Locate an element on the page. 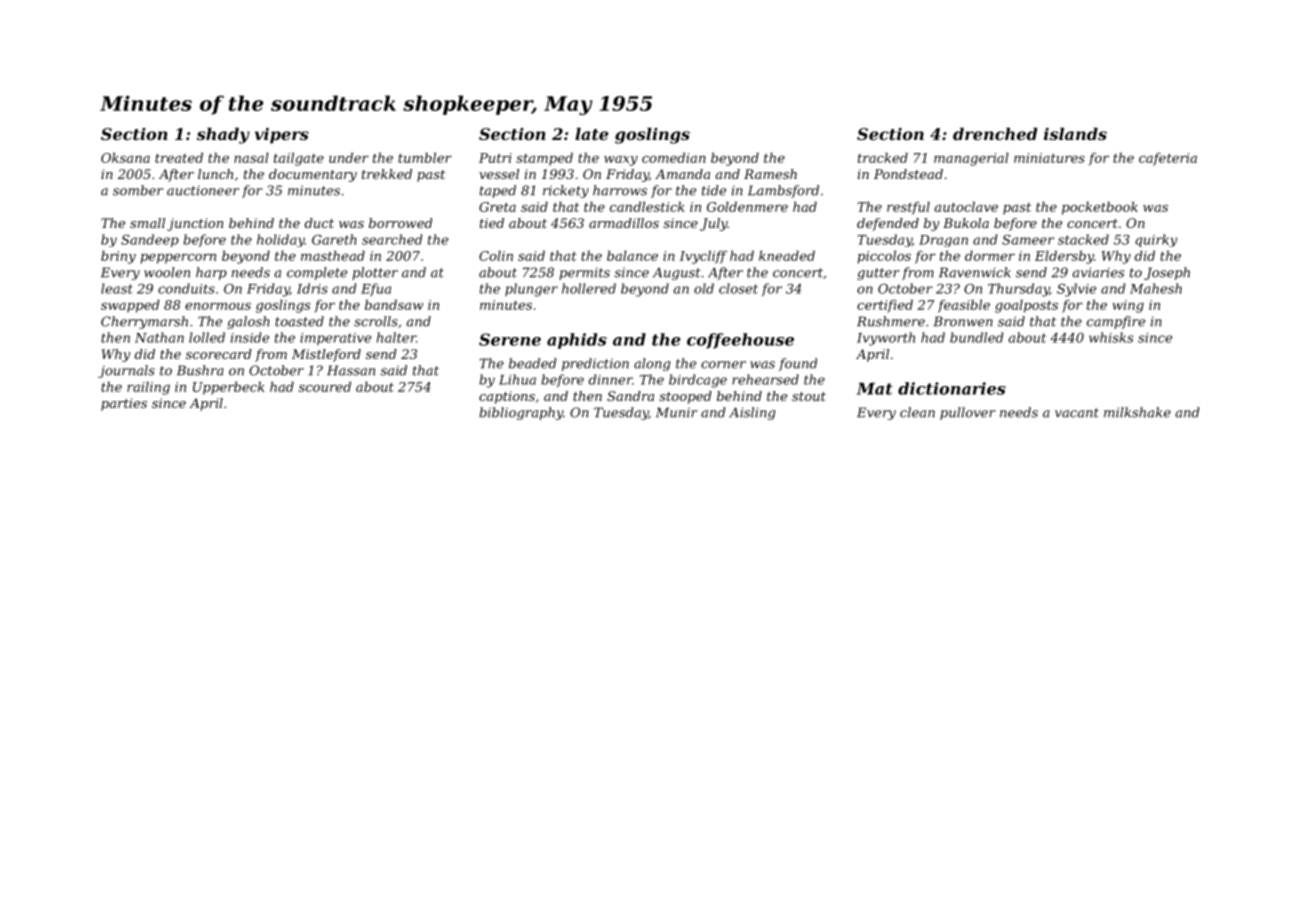 This page has width=1308, height=924. islands is located at coordinates (1075, 134).
